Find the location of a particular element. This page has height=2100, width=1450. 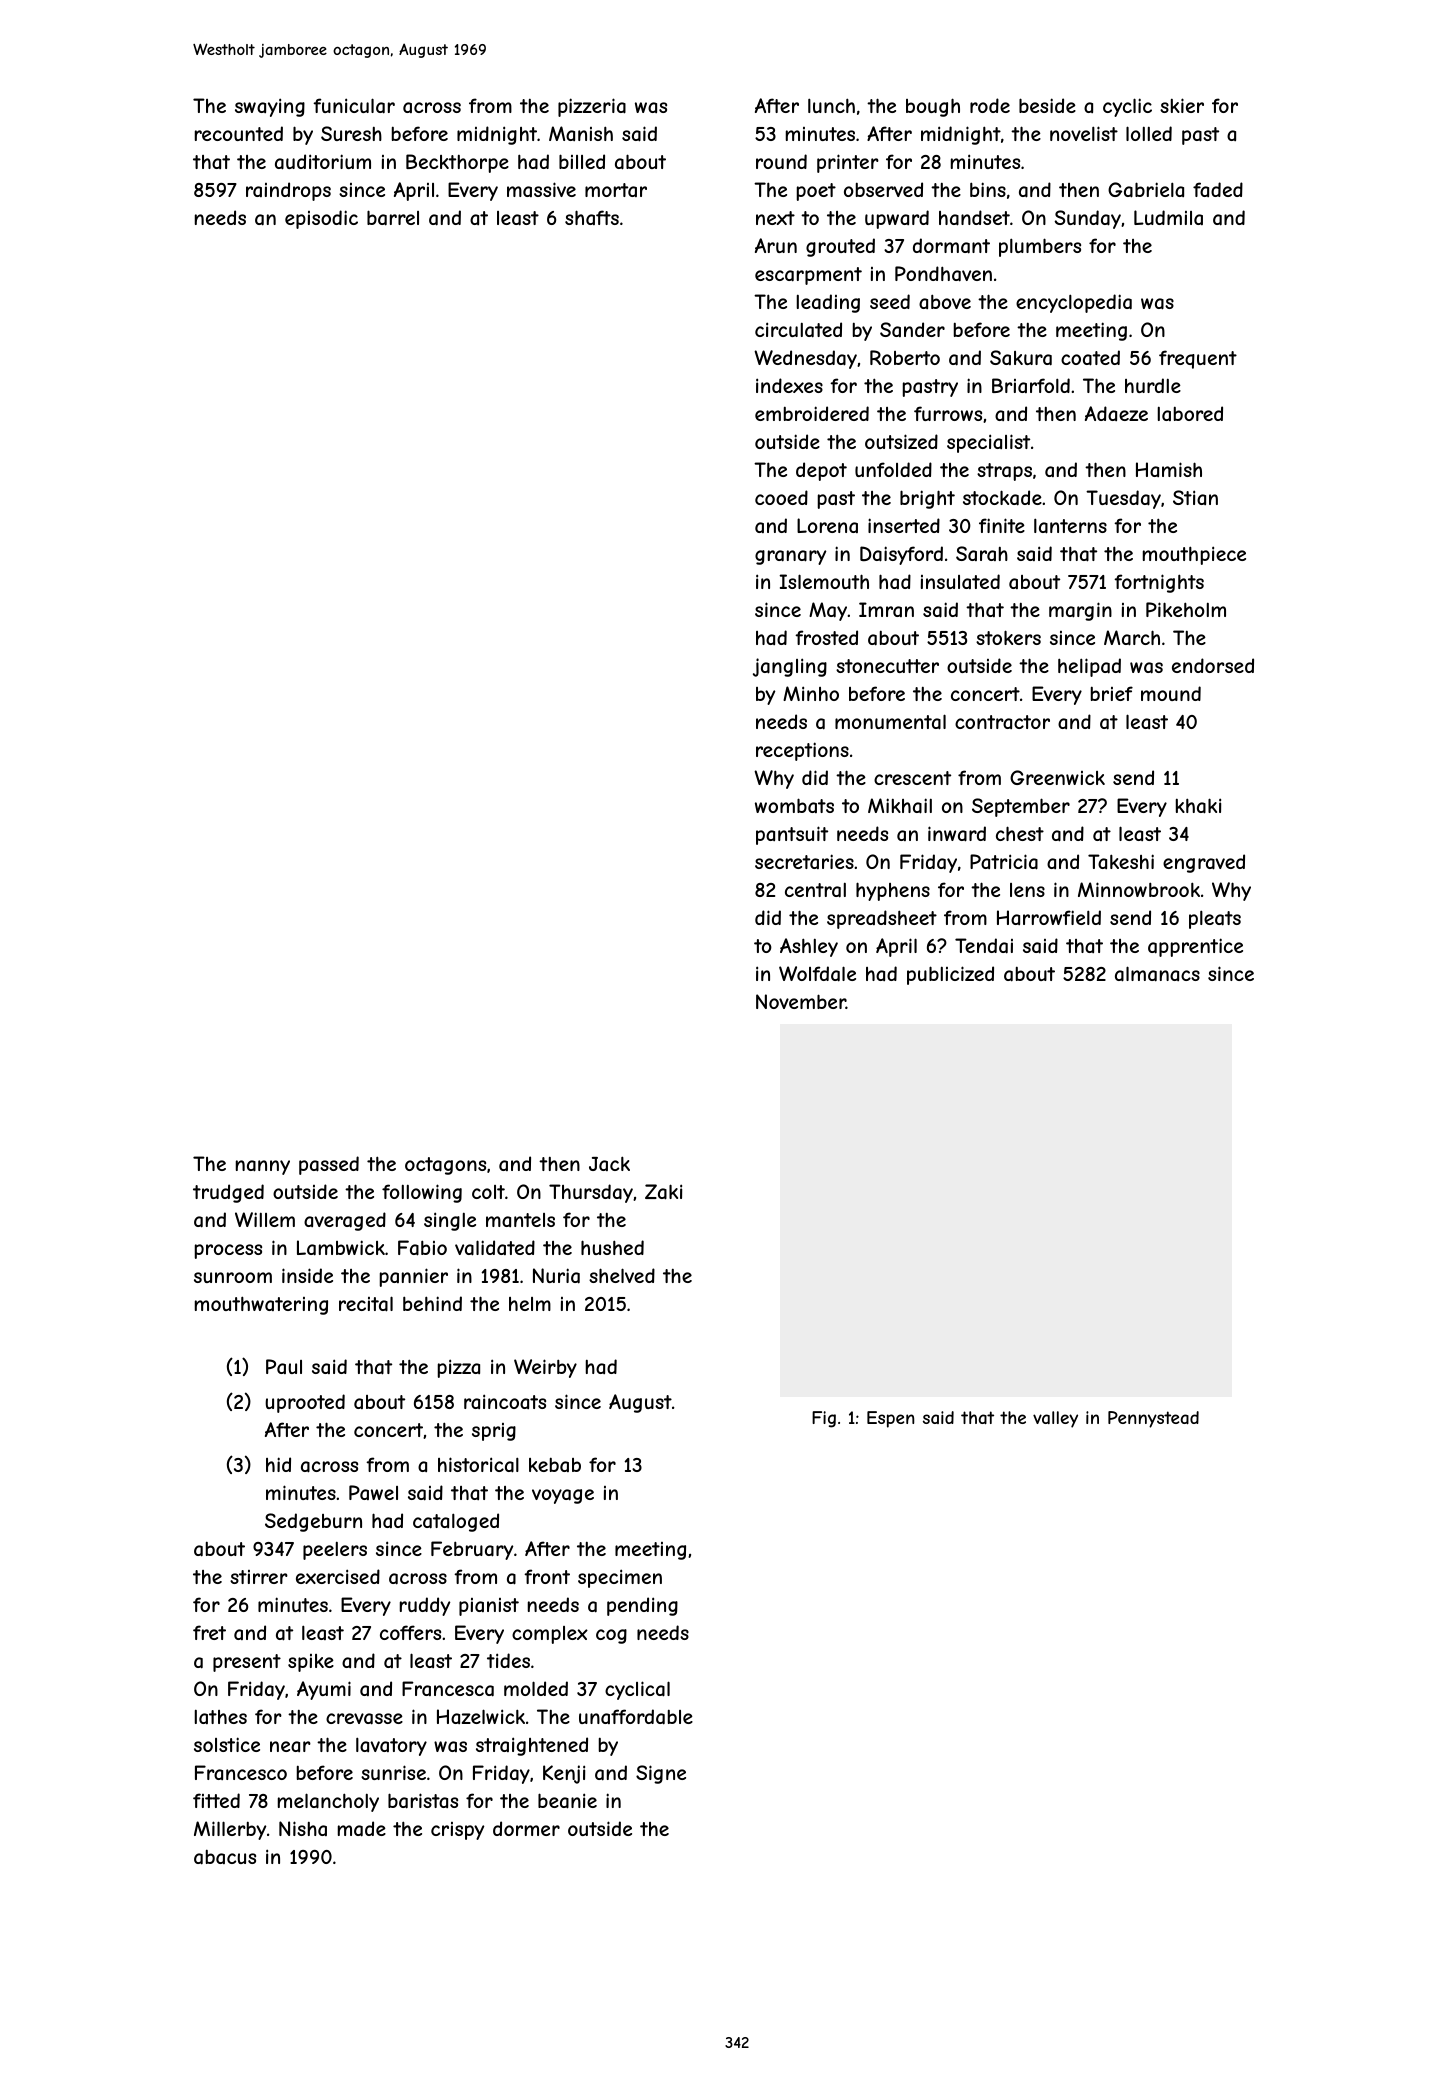

Pennystead is located at coordinates (1153, 1419).
